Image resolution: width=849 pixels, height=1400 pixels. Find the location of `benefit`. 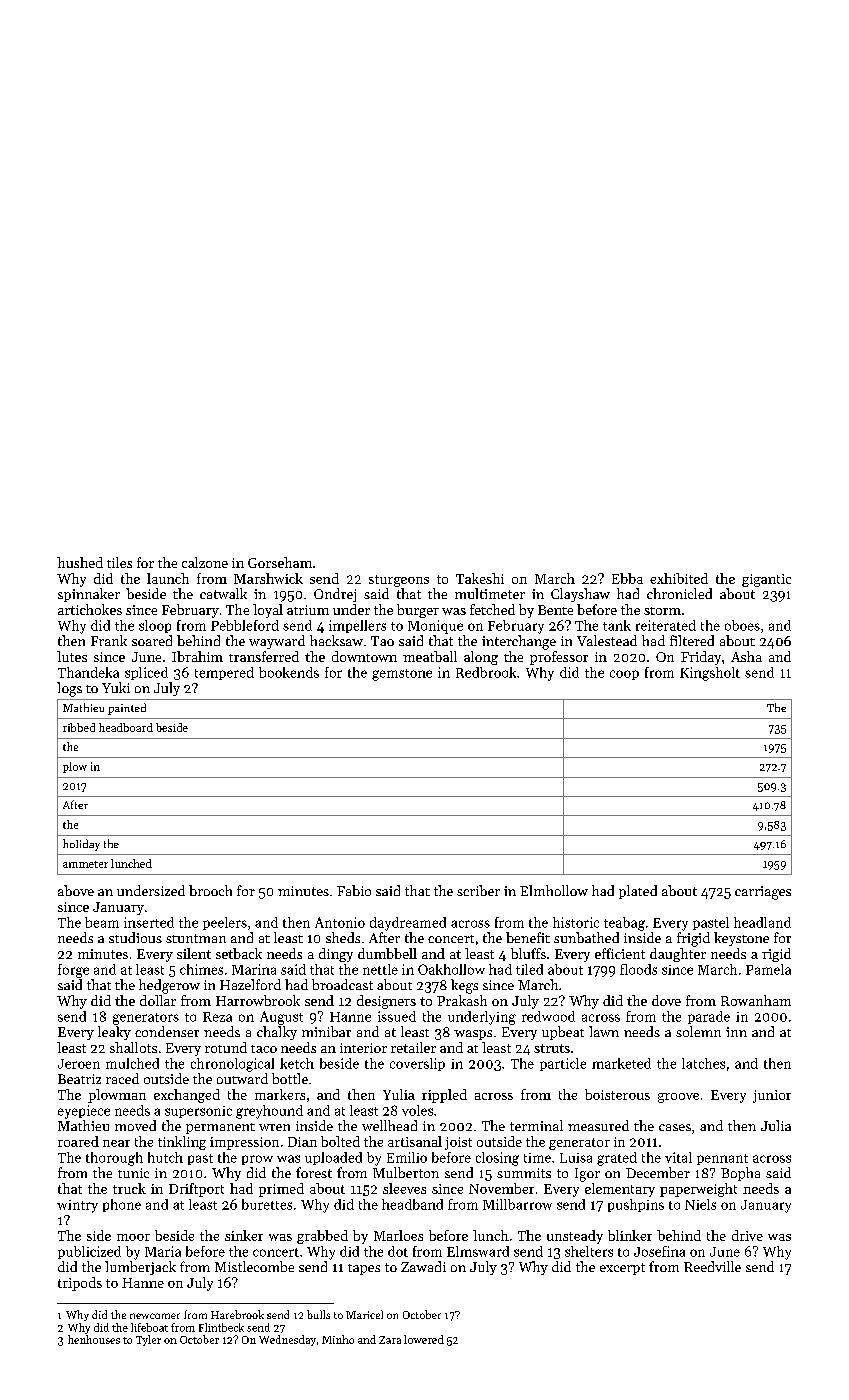

benefit is located at coordinates (528, 937).
